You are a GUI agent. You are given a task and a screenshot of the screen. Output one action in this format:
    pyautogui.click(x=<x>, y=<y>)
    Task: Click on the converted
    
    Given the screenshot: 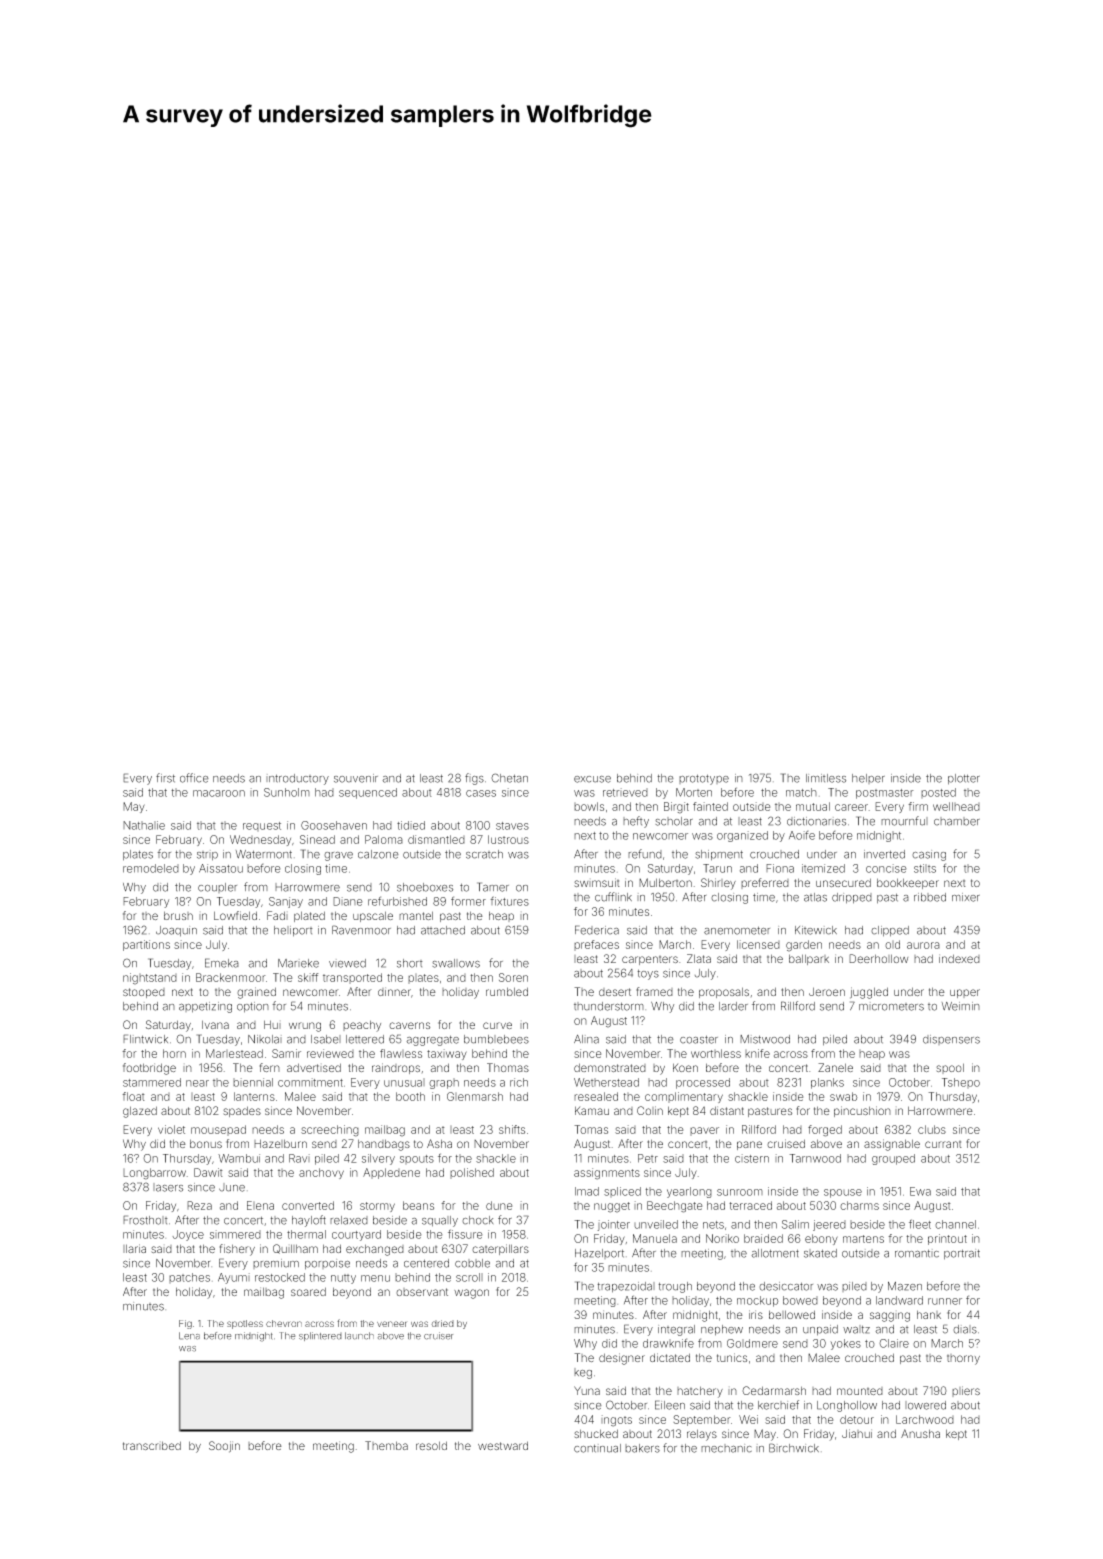 What is the action you would take?
    pyautogui.click(x=308, y=1205)
